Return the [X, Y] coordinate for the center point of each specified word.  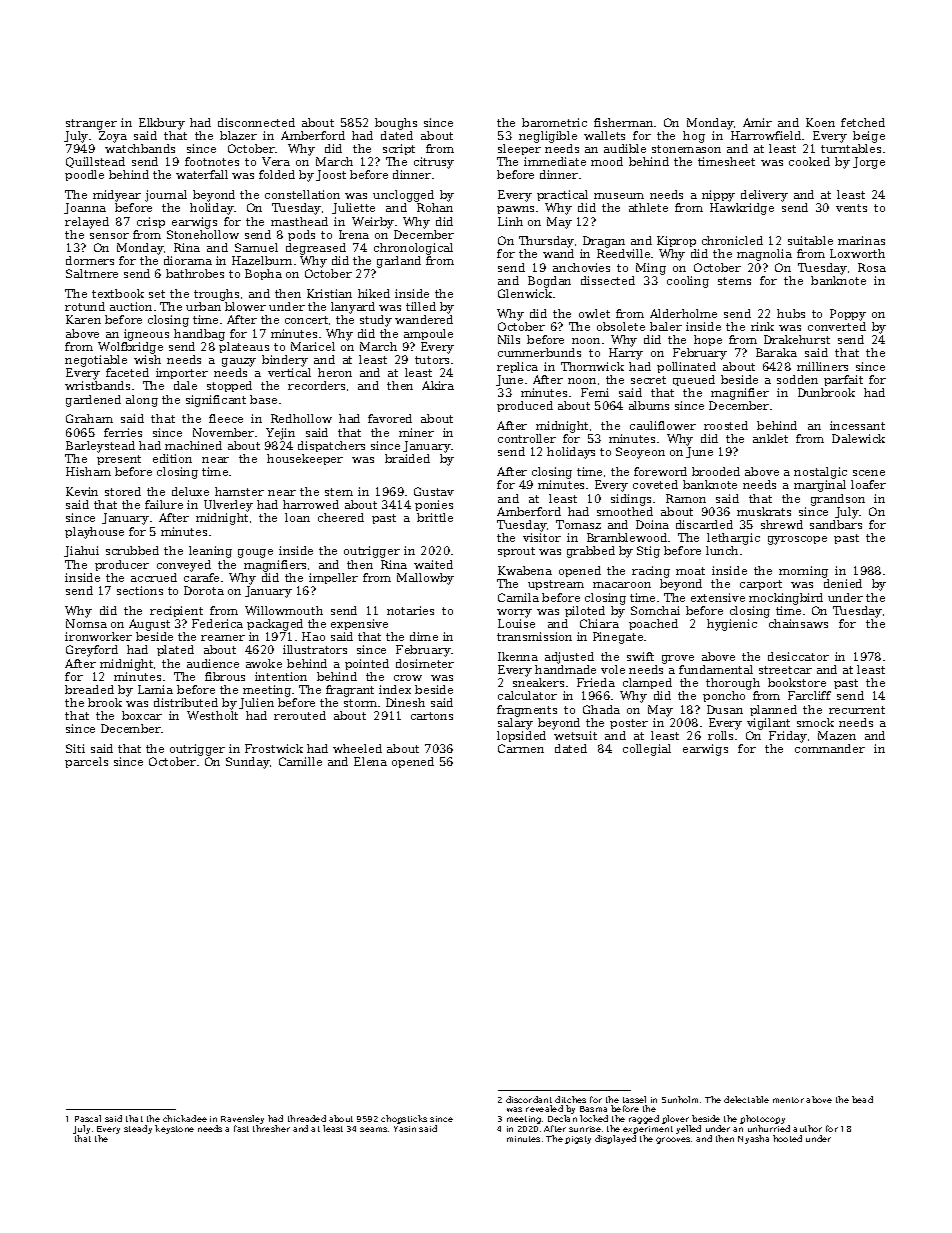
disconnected [256, 122]
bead [862, 1099]
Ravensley [242, 1119]
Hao [313, 636]
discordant [529, 1099]
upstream [556, 585]
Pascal [88, 1118]
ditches [570, 1099]
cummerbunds [539, 352]
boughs [396, 124]
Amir [757, 122]
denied [843, 583]
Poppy [848, 315]
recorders [316, 385]
